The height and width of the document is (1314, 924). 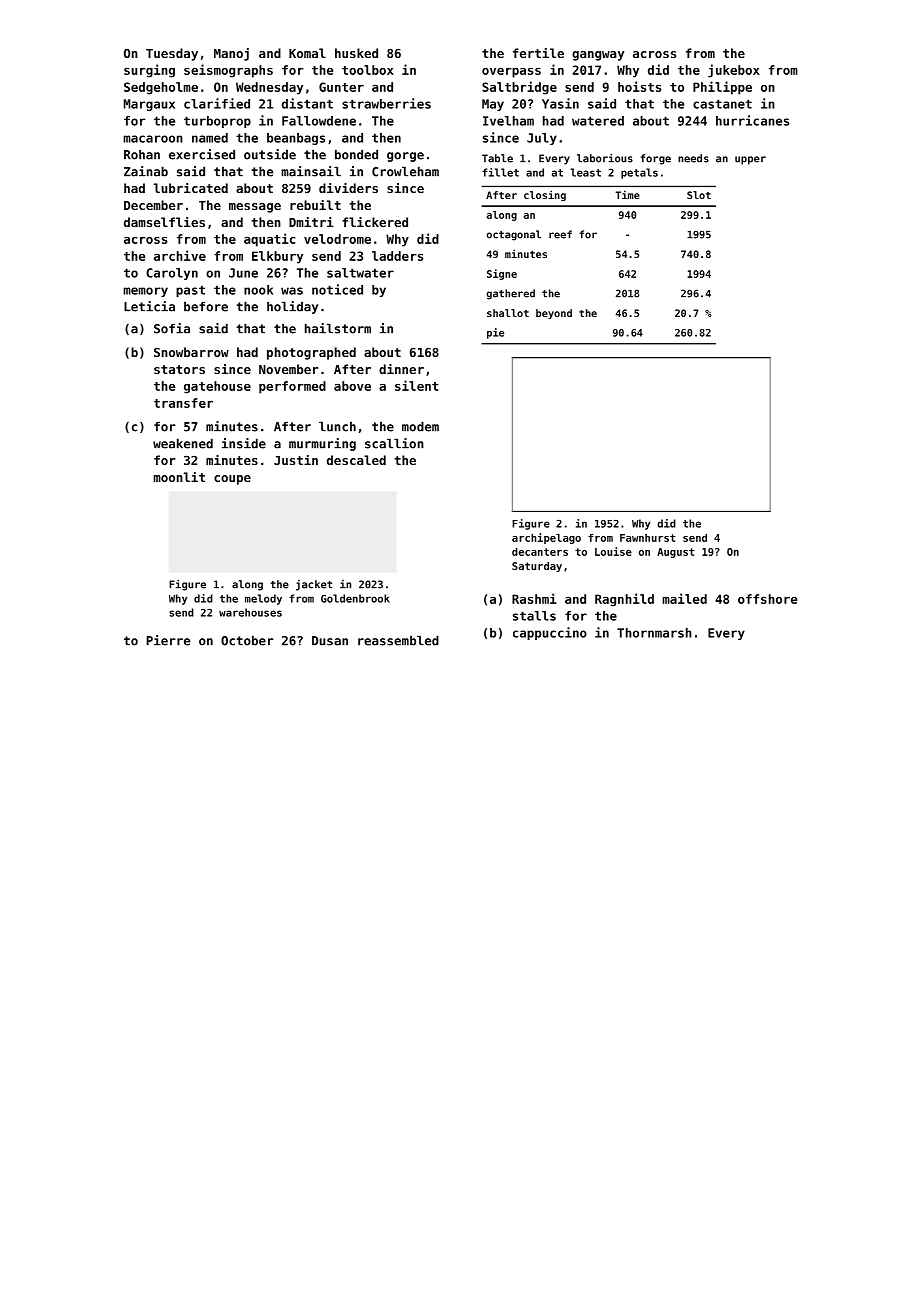 What do you see at coordinates (502, 274) in the document?
I see `Signe` at bounding box center [502, 274].
